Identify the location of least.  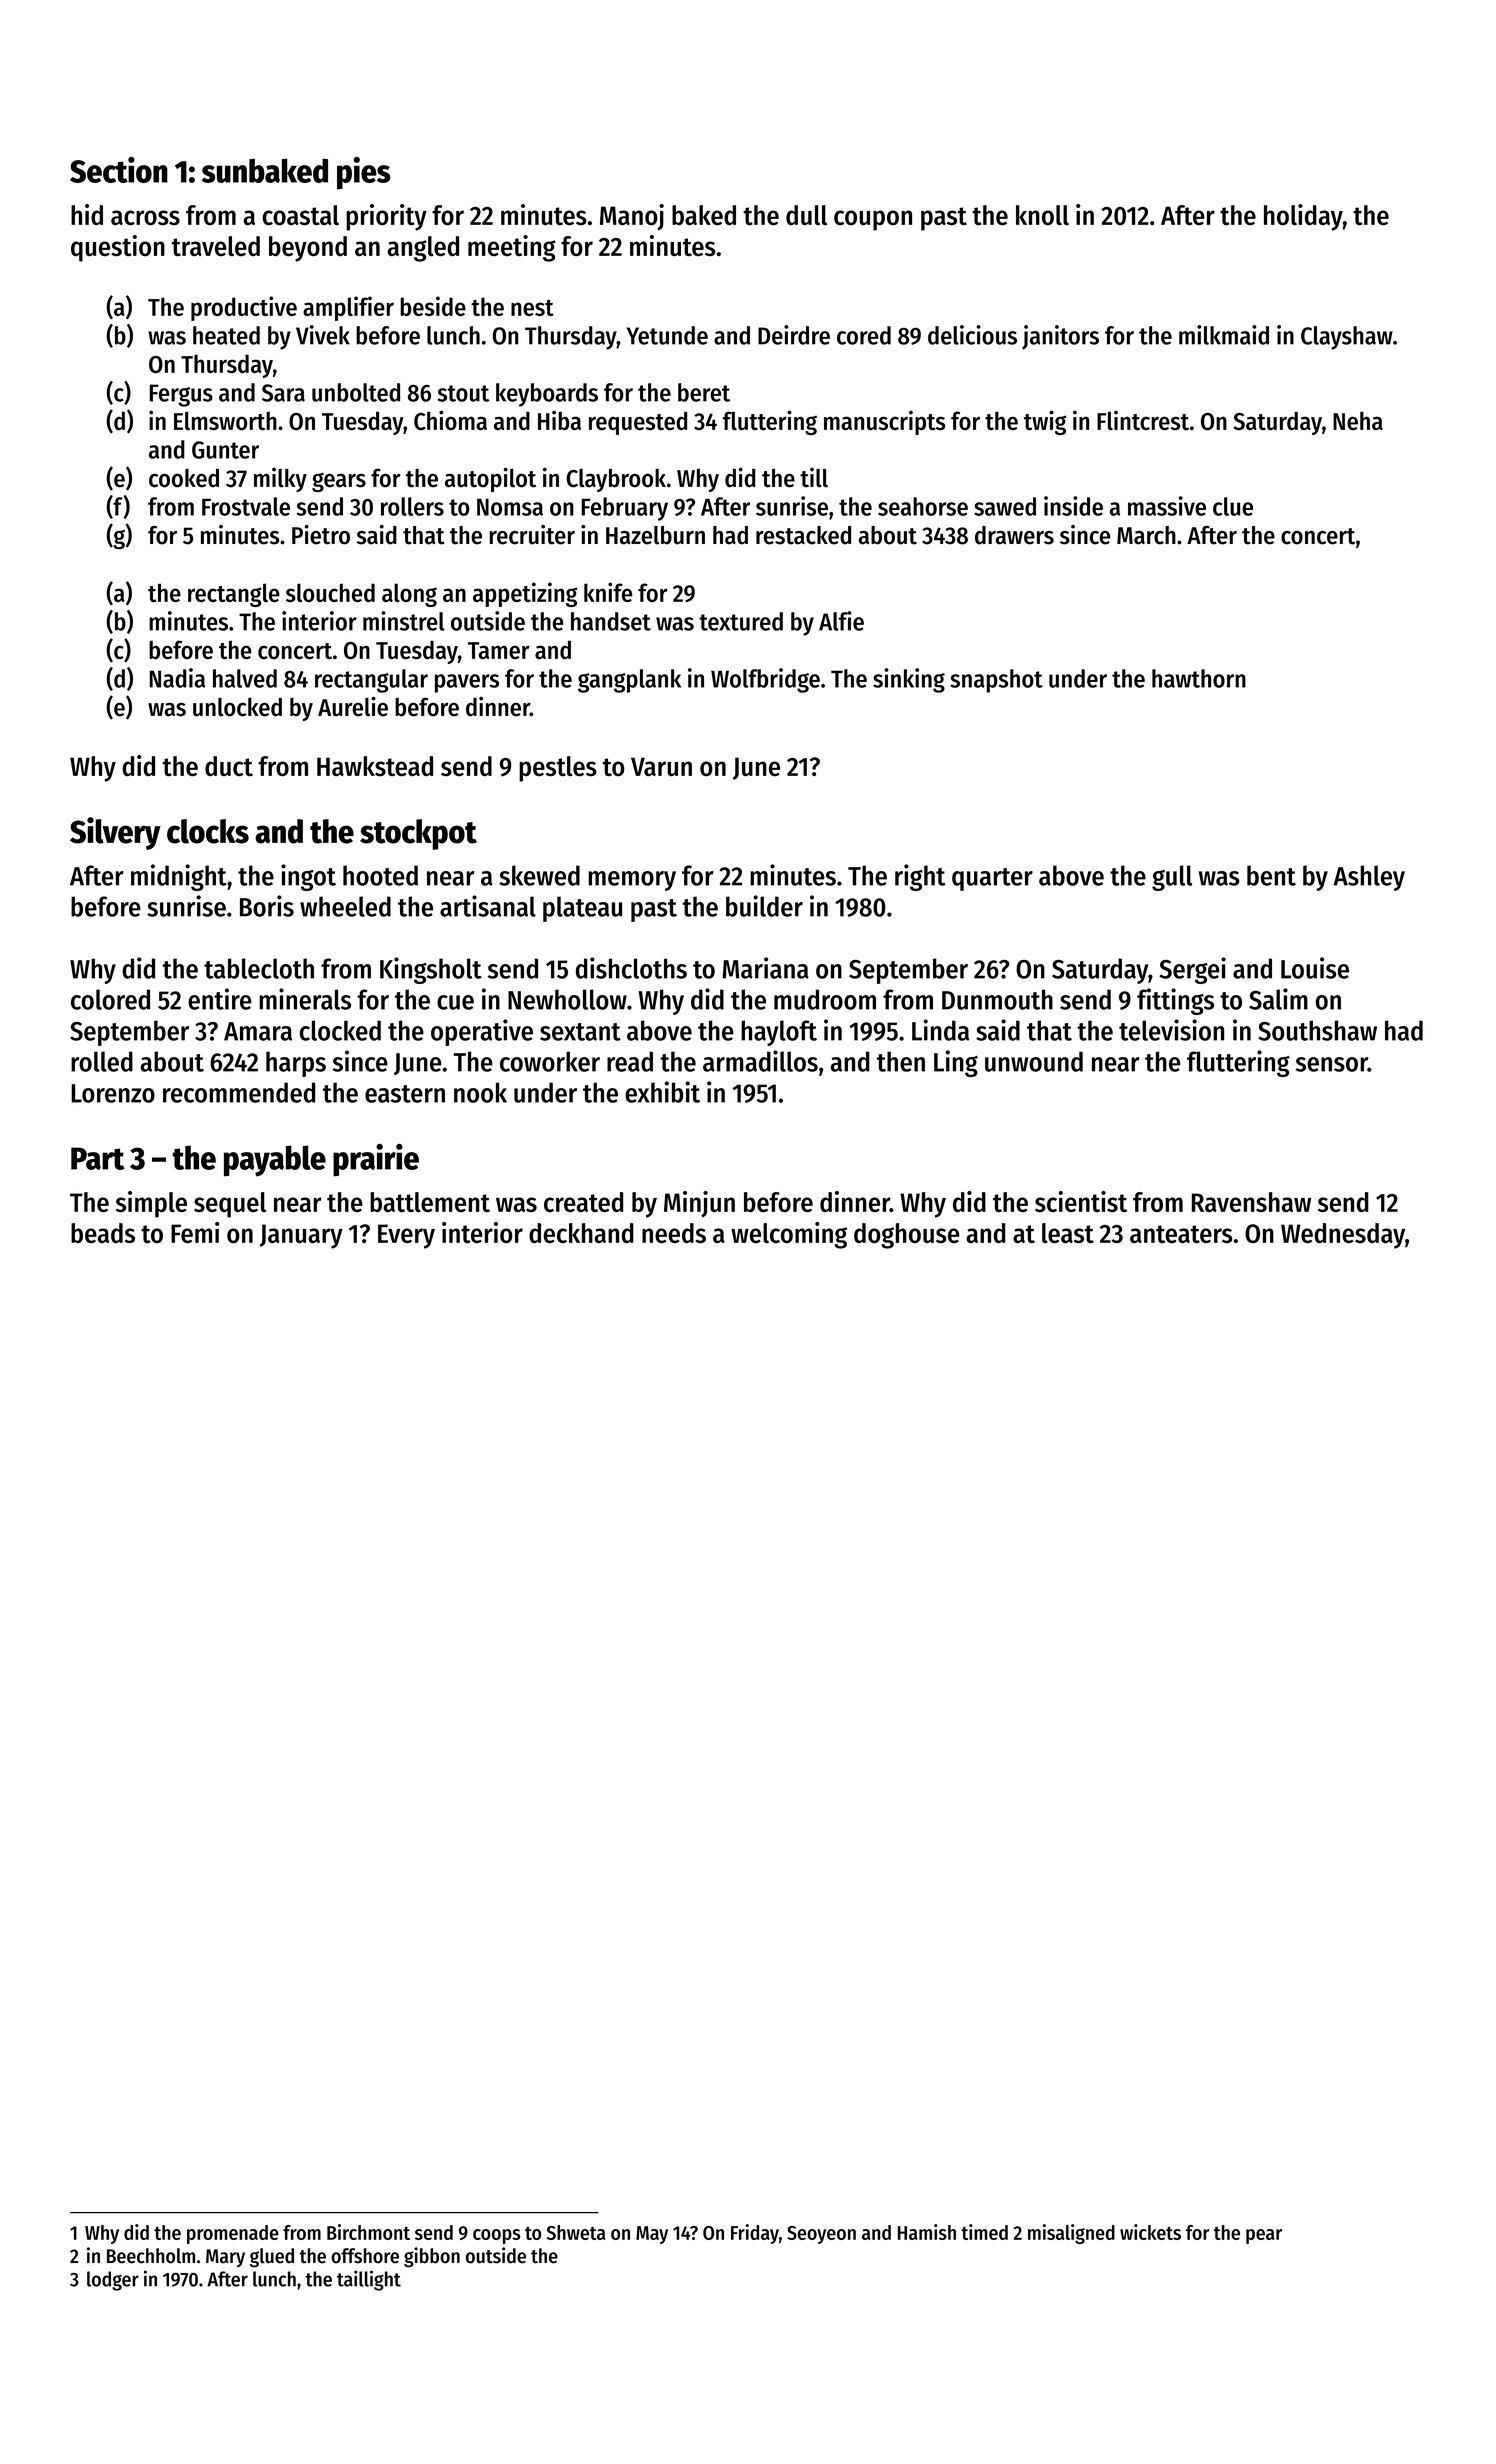
(1068, 1233).
